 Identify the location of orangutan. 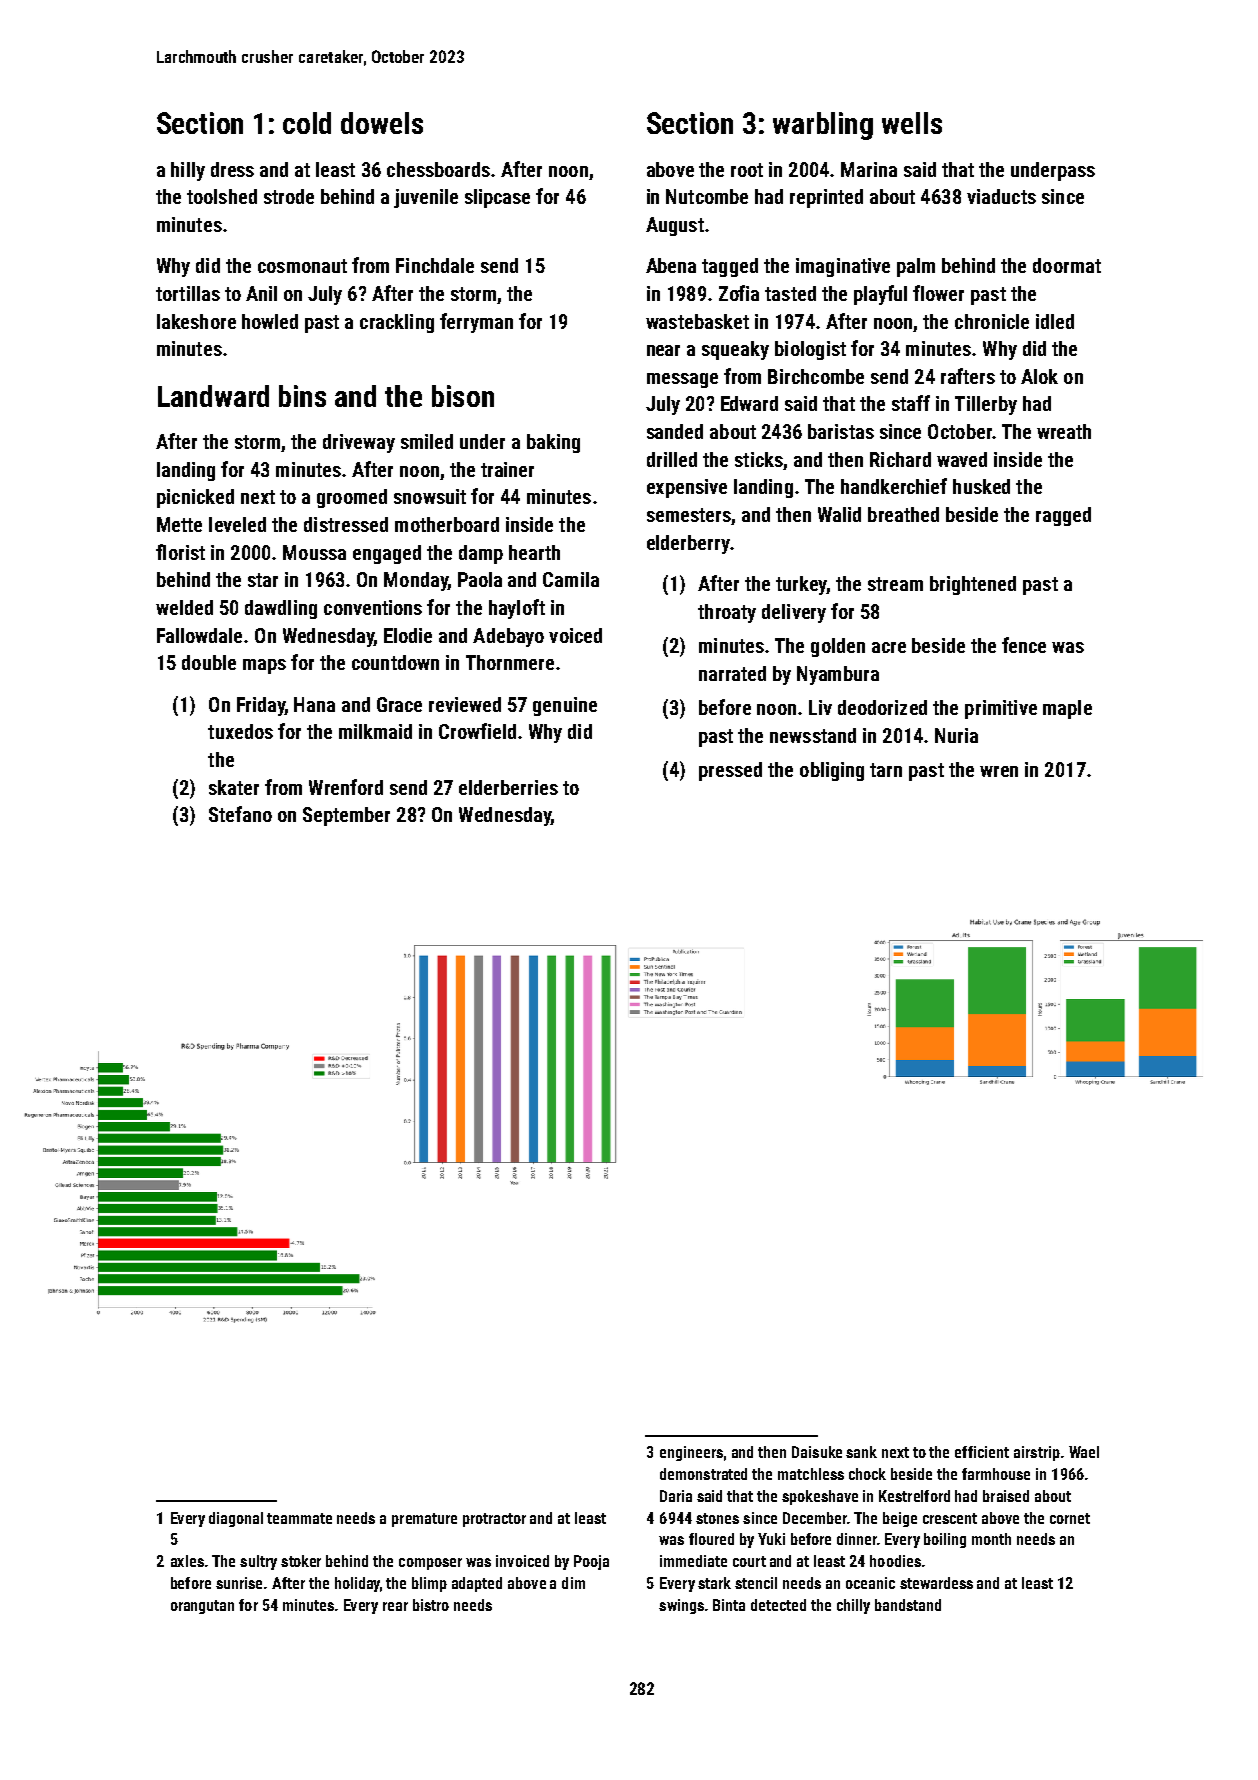
(202, 1607).
